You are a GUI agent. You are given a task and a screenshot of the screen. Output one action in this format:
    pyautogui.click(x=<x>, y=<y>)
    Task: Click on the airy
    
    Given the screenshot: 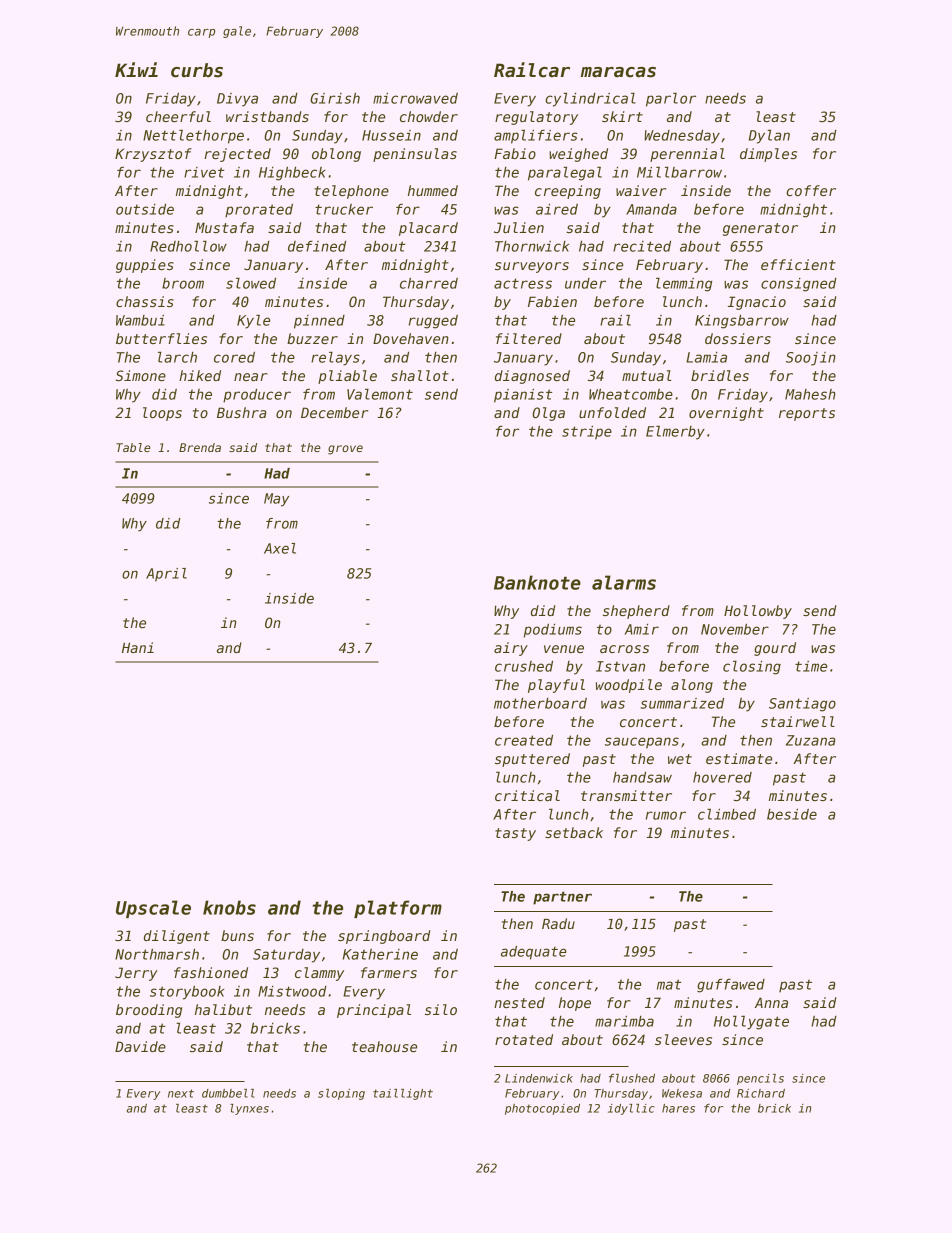 What is the action you would take?
    pyautogui.click(x=511, y=649)
